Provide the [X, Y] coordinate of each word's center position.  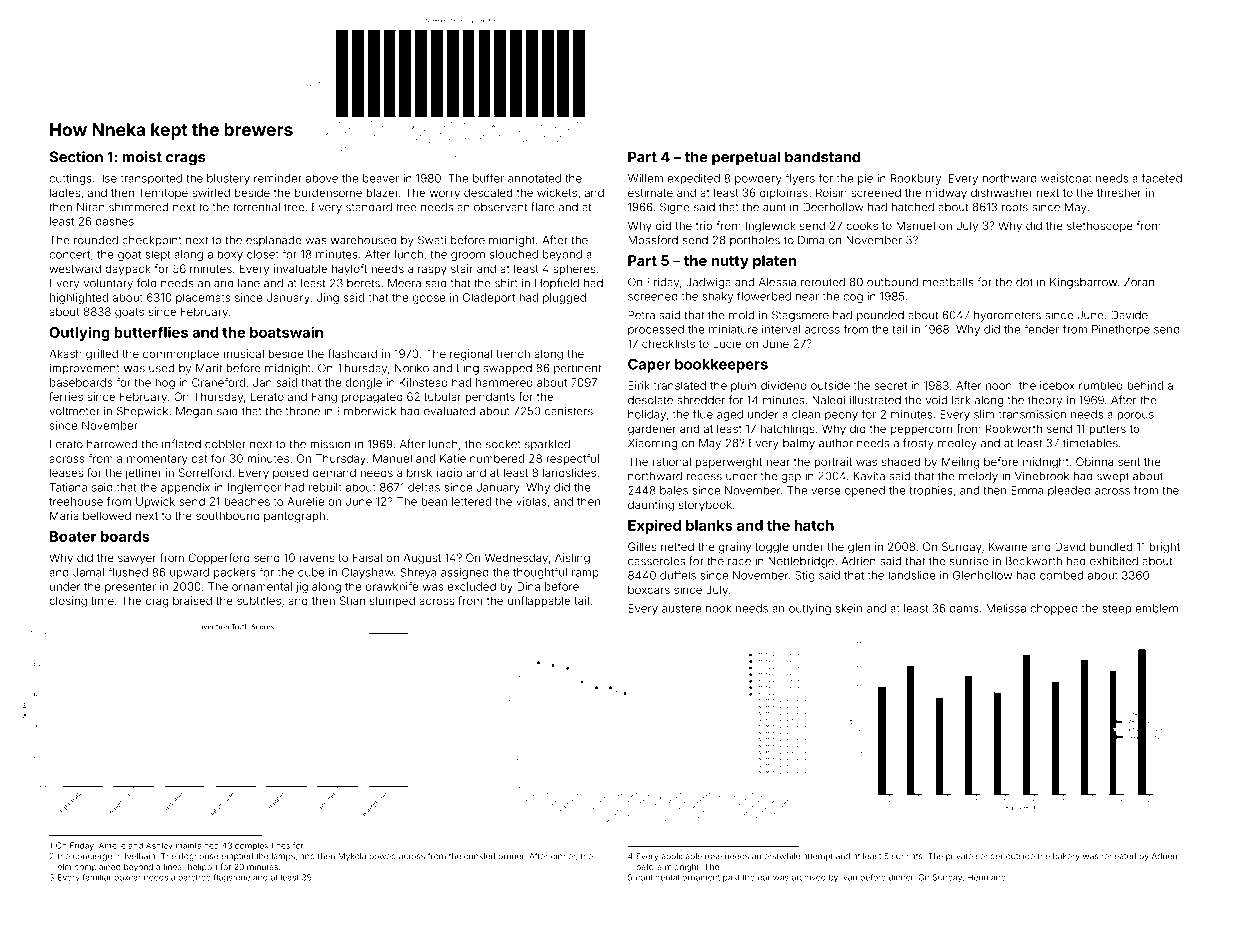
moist [142, 157]
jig [302, 587]
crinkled [479, 856]
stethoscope [1100, 227]
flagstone [232, 878]
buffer [488, 178]
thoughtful [540, 573]
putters [1107, 430]
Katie [453, 458]
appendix [185, 488]
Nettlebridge [801, 562]
